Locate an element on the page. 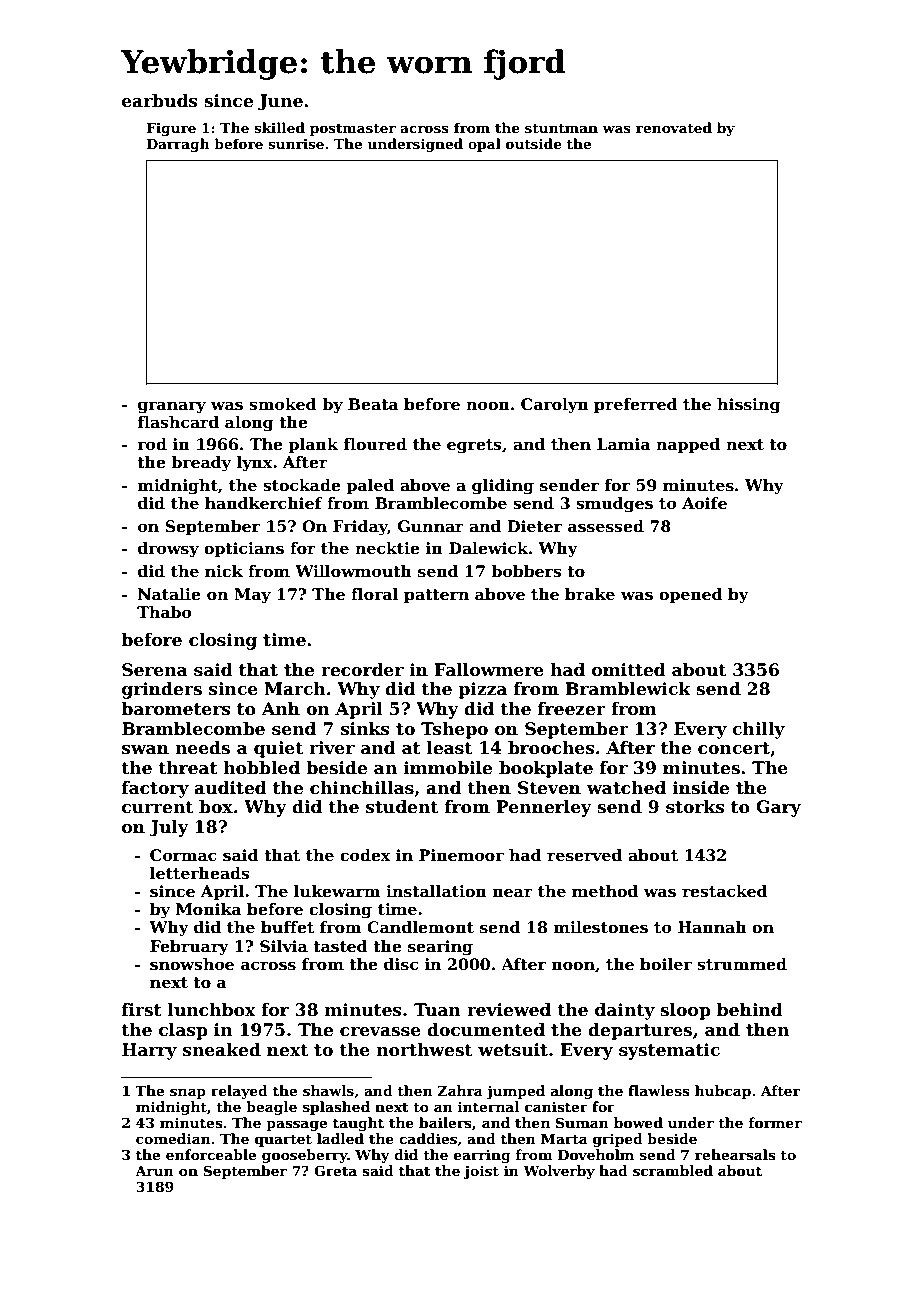 The height and width of the document is (1308, 924). lunchbox is located at coordinates (212, 1010).
